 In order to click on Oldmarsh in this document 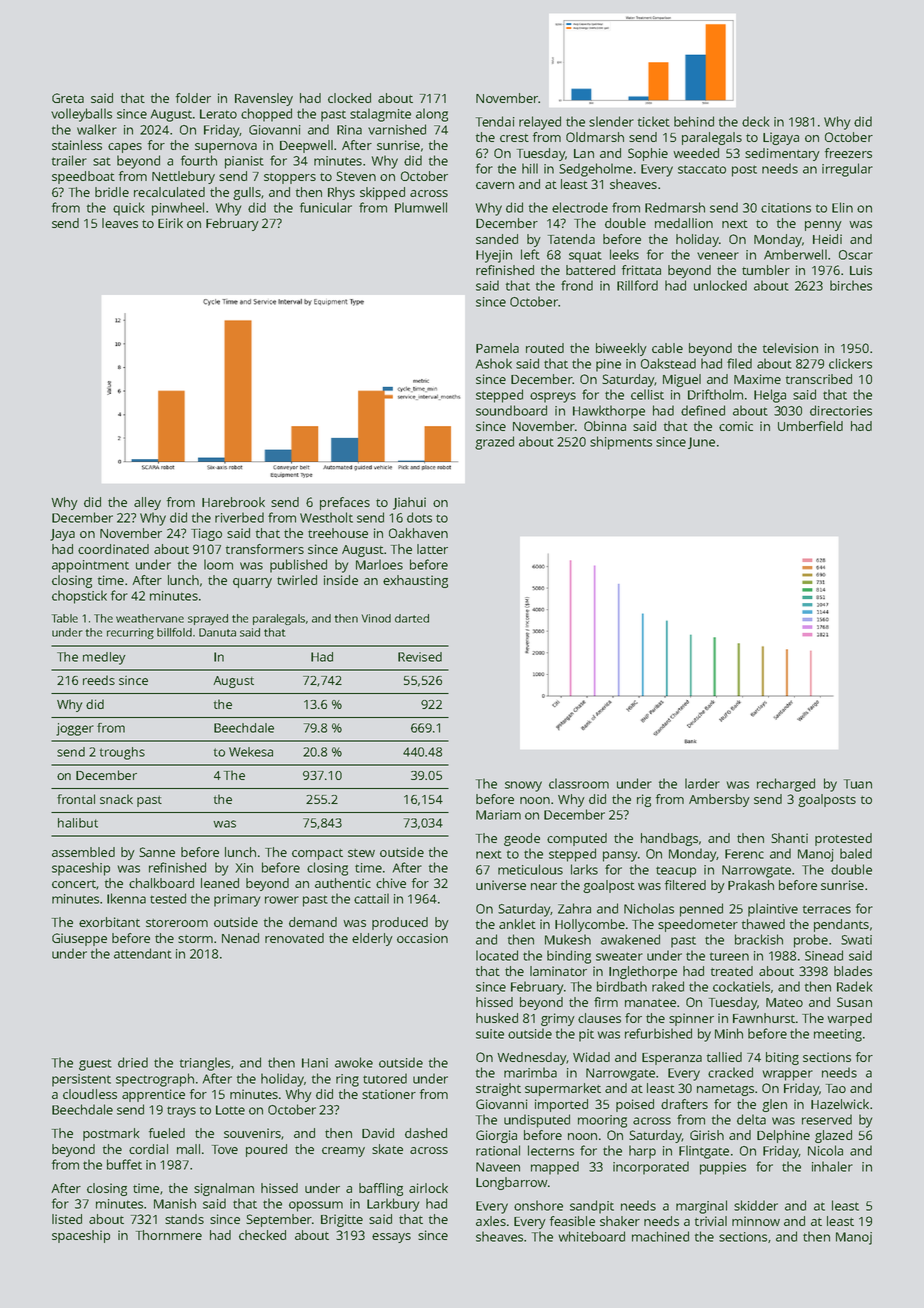, I will do `click(595, 137)`.
